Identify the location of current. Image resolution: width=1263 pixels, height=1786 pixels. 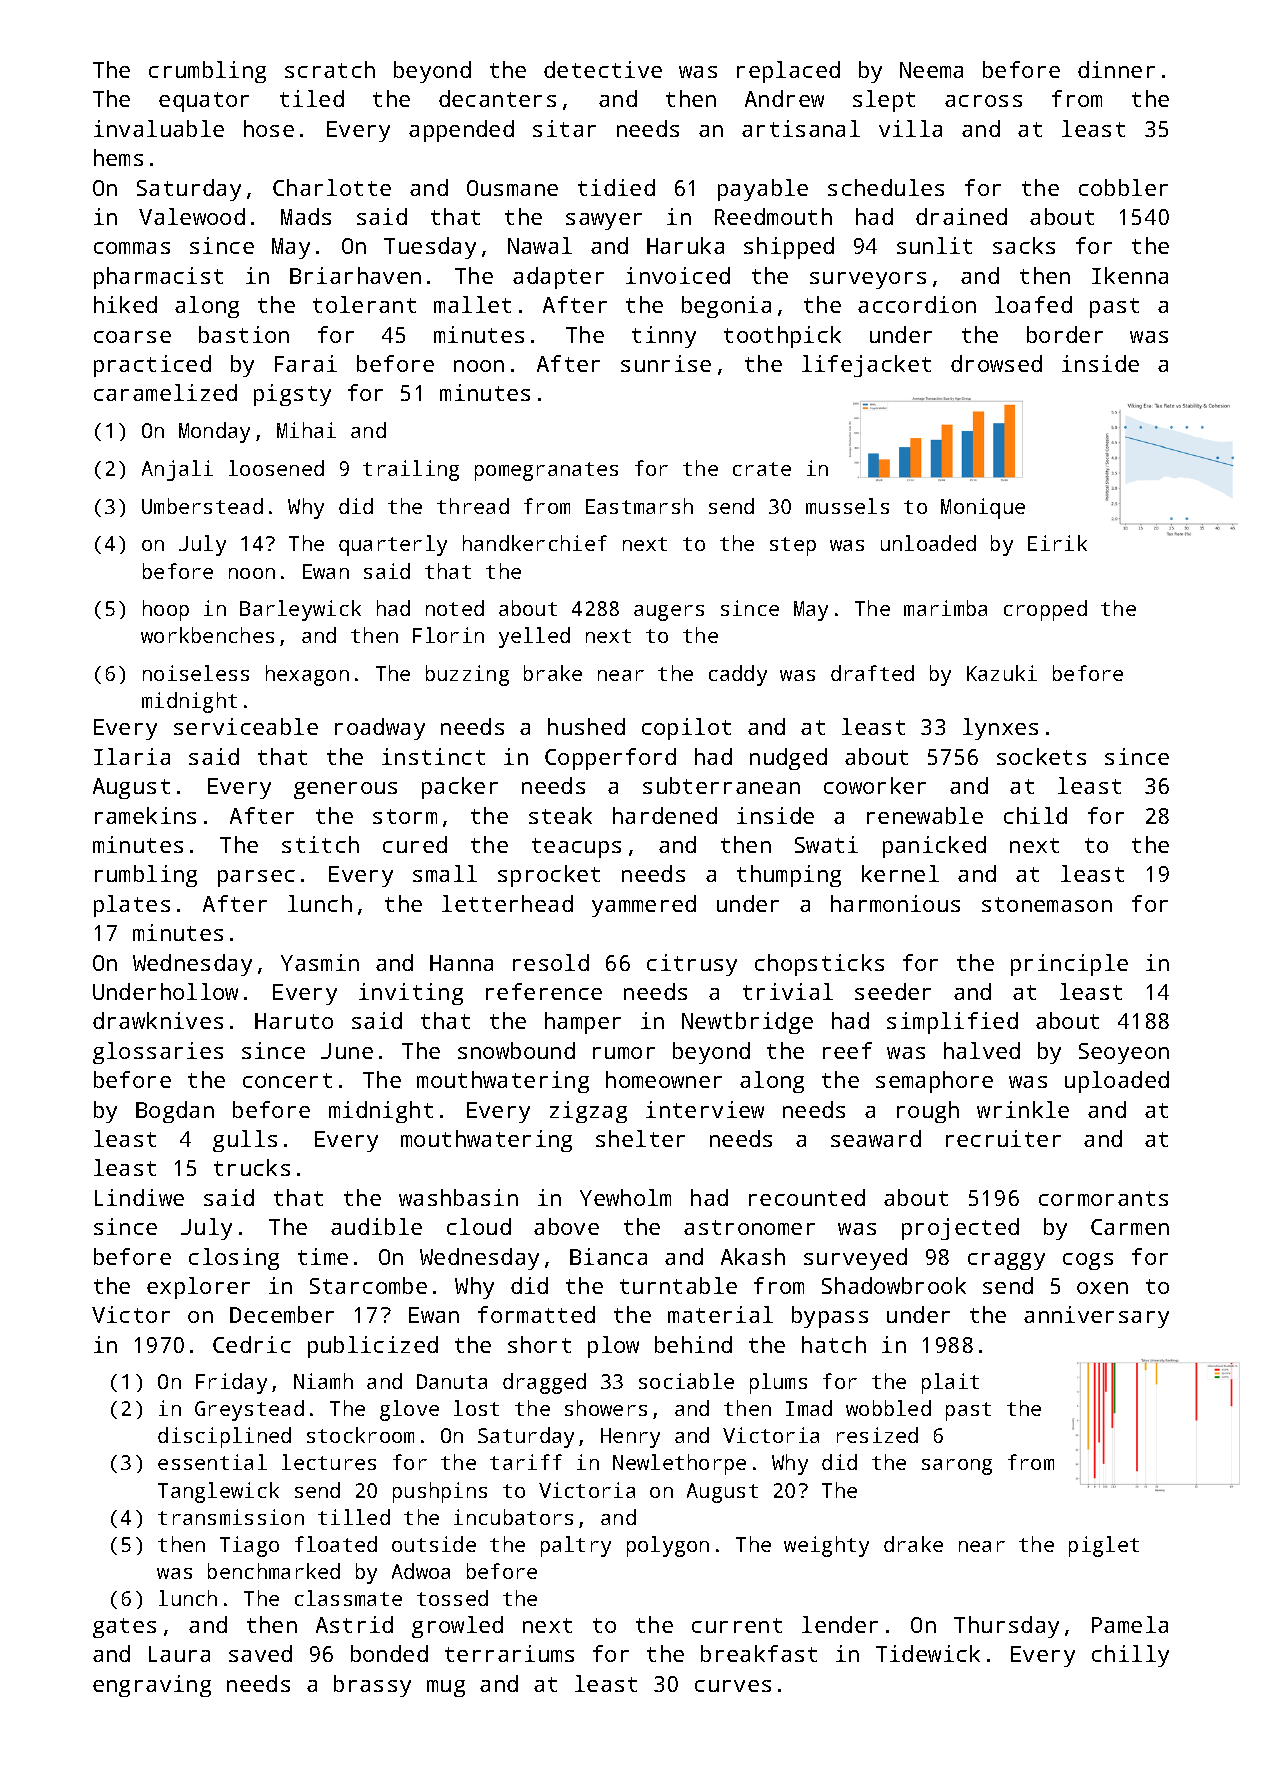
(737, 1625).
